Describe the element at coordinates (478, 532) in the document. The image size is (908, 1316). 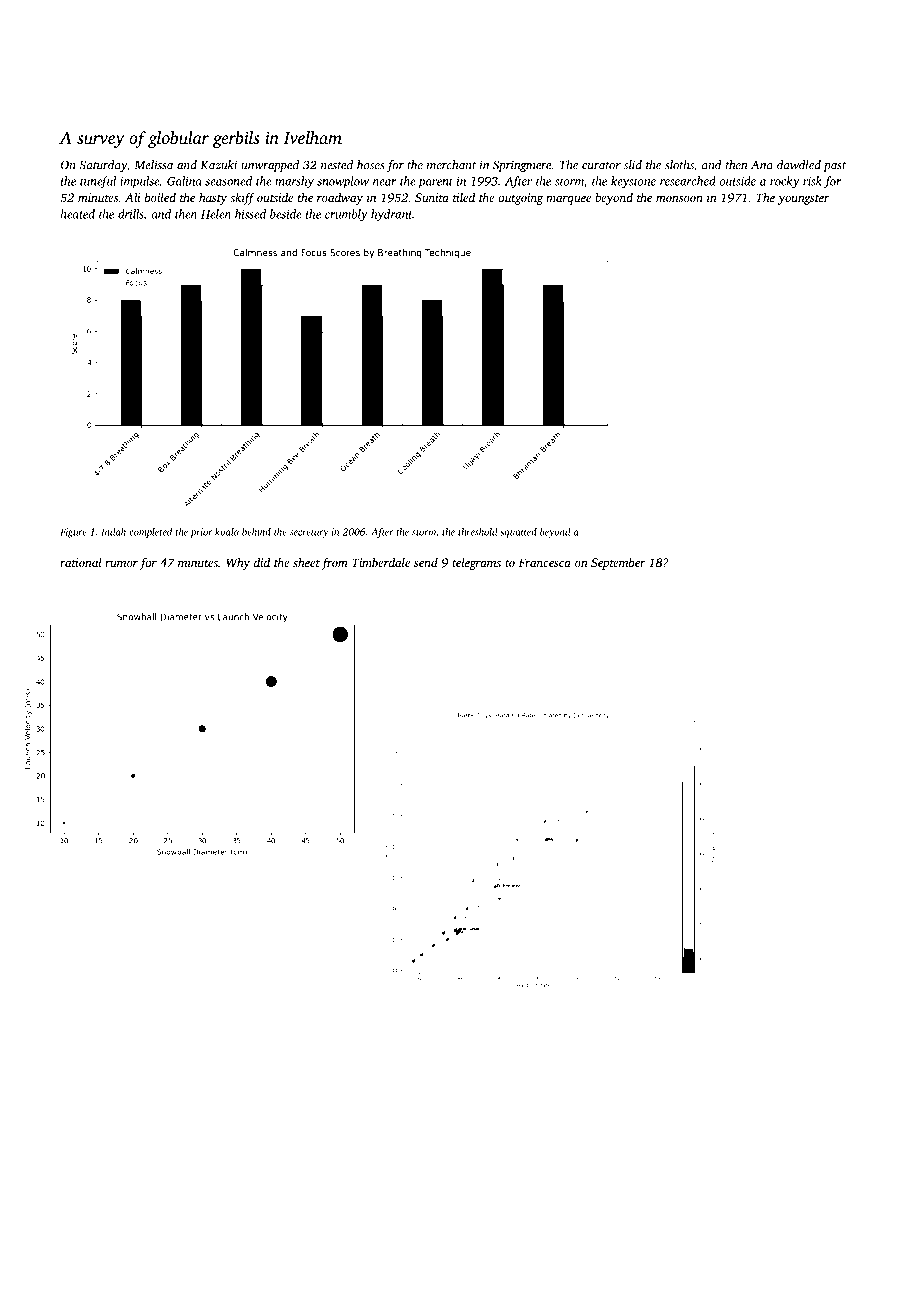
I see `threshold` at that location.
